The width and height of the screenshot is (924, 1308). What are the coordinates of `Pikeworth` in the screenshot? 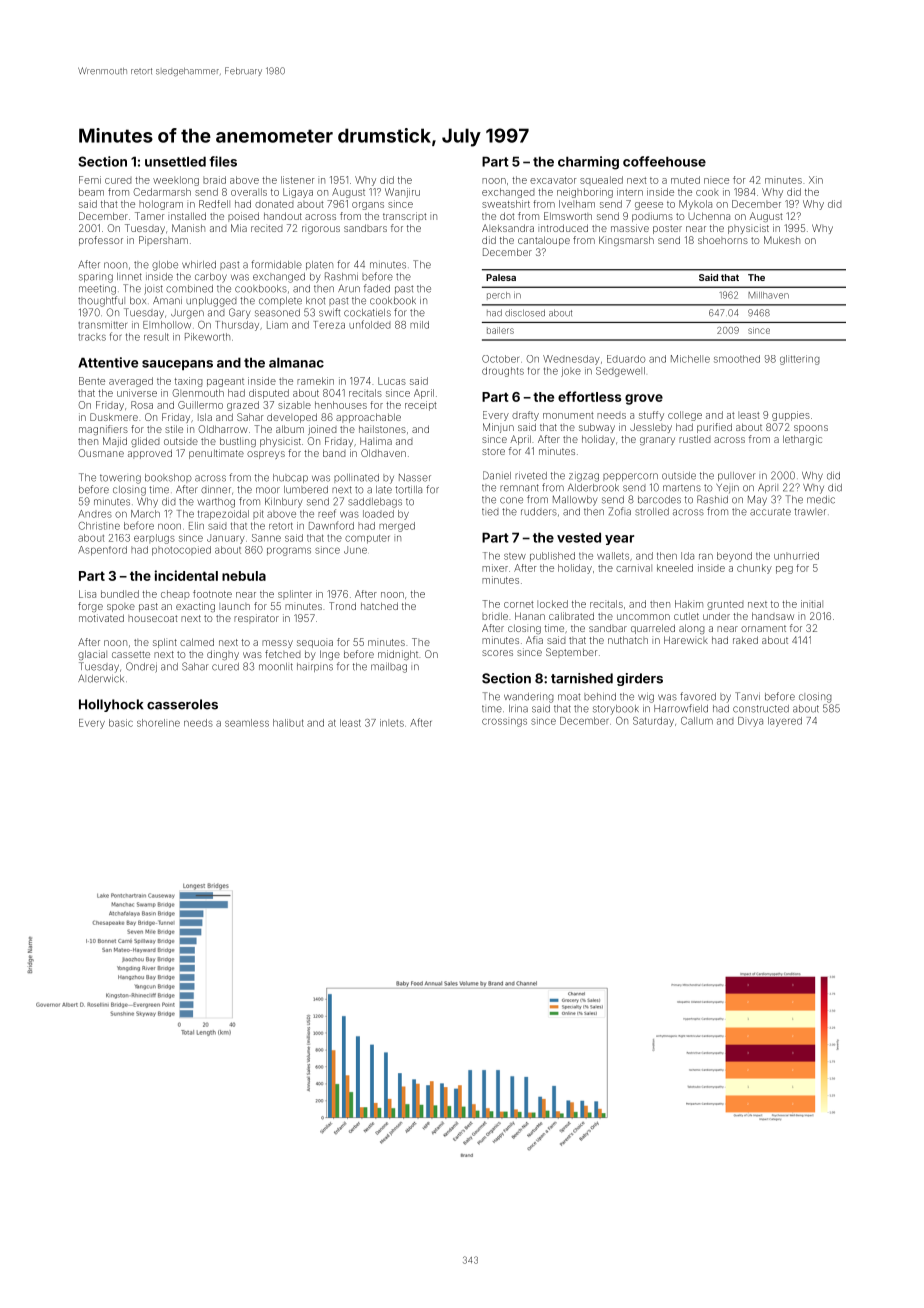 It's located at (207, 337).
